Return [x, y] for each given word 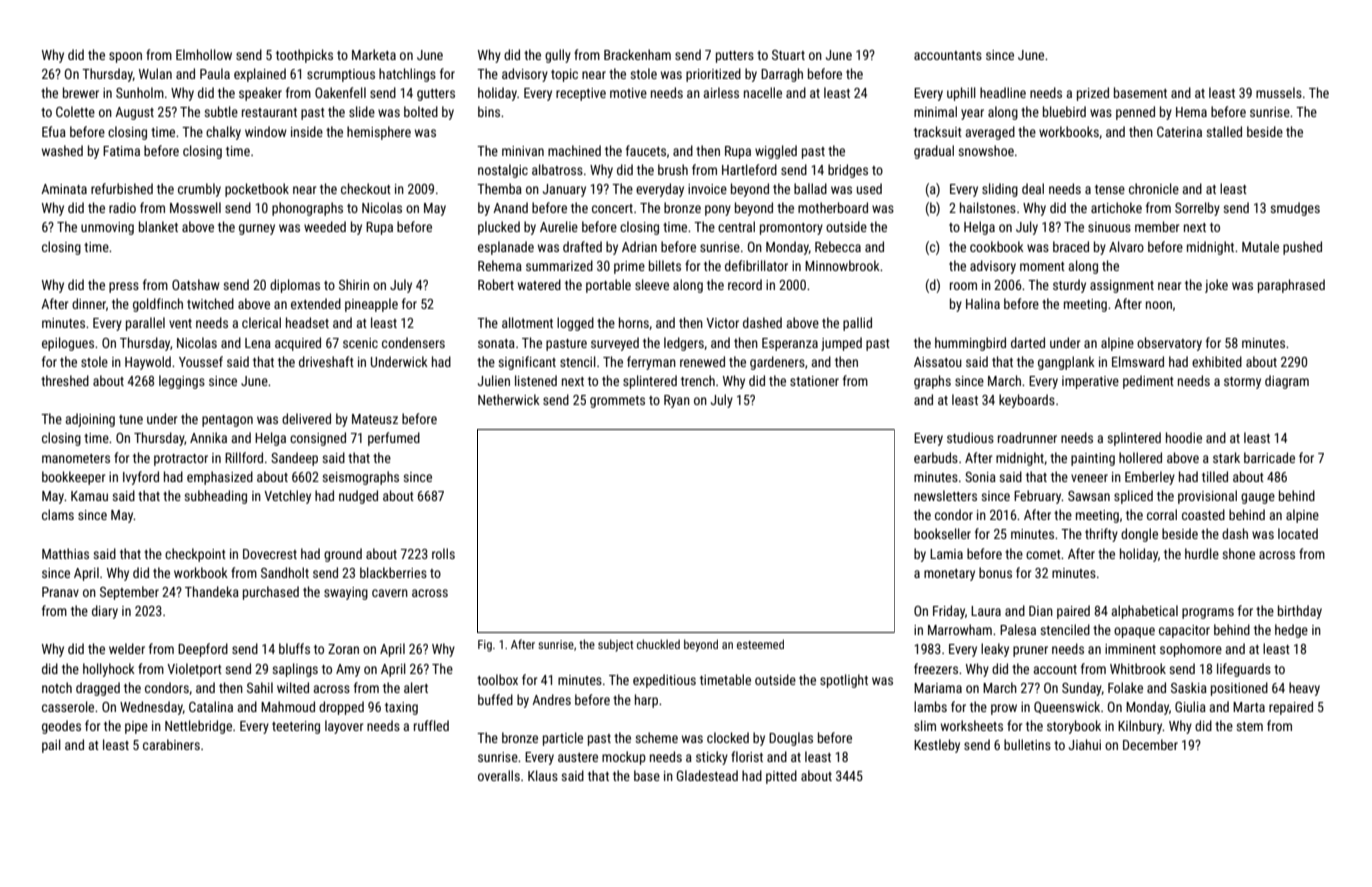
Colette [75, 111]
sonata [496, 343]
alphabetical [1145, 612]
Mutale [1260, 246]
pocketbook [257, 190]
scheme [656, 737]
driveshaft [326, 361]
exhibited [1217, 361]
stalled [1224, 131]
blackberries [393, 572]
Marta [1249, 707]
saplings [295, 670]
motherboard [833, 207]
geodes [61, 727]
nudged [358, 497]
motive [628, 93]
